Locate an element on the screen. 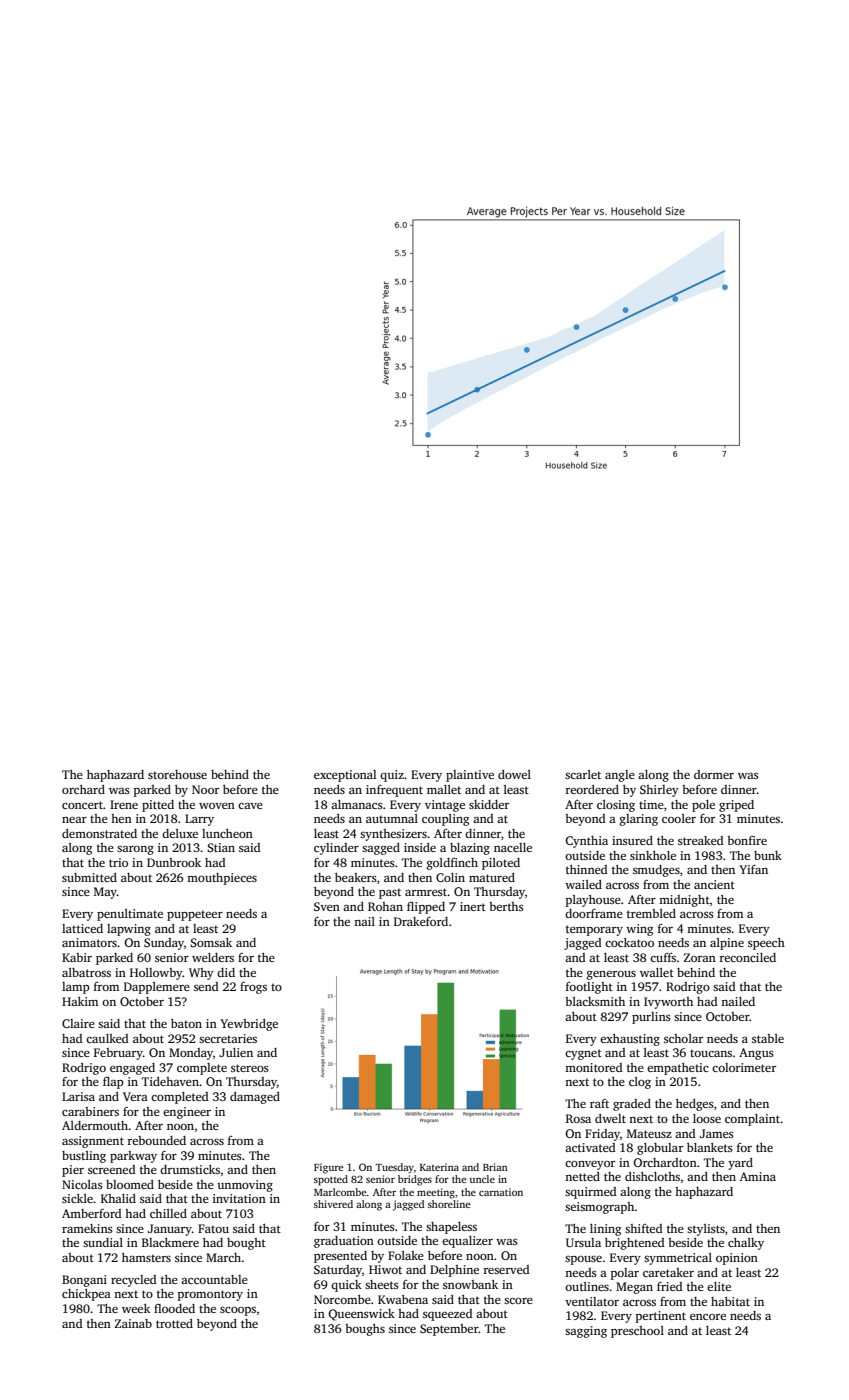 The image size is (849, 1400). storehouse is located at coordinates (177, 774).
